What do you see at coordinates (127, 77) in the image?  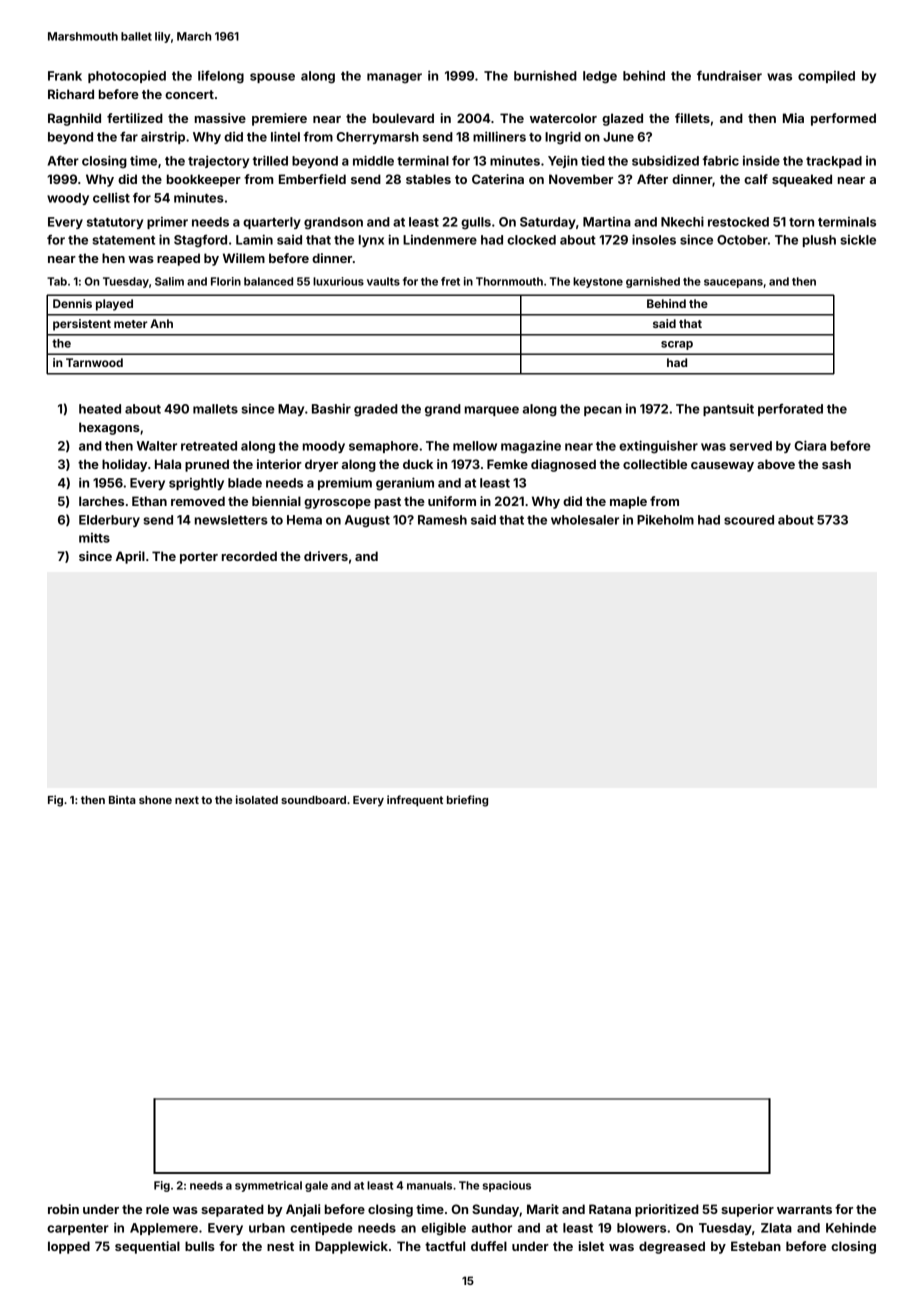 I see `photocopied` at bounding box center [127, 77].
